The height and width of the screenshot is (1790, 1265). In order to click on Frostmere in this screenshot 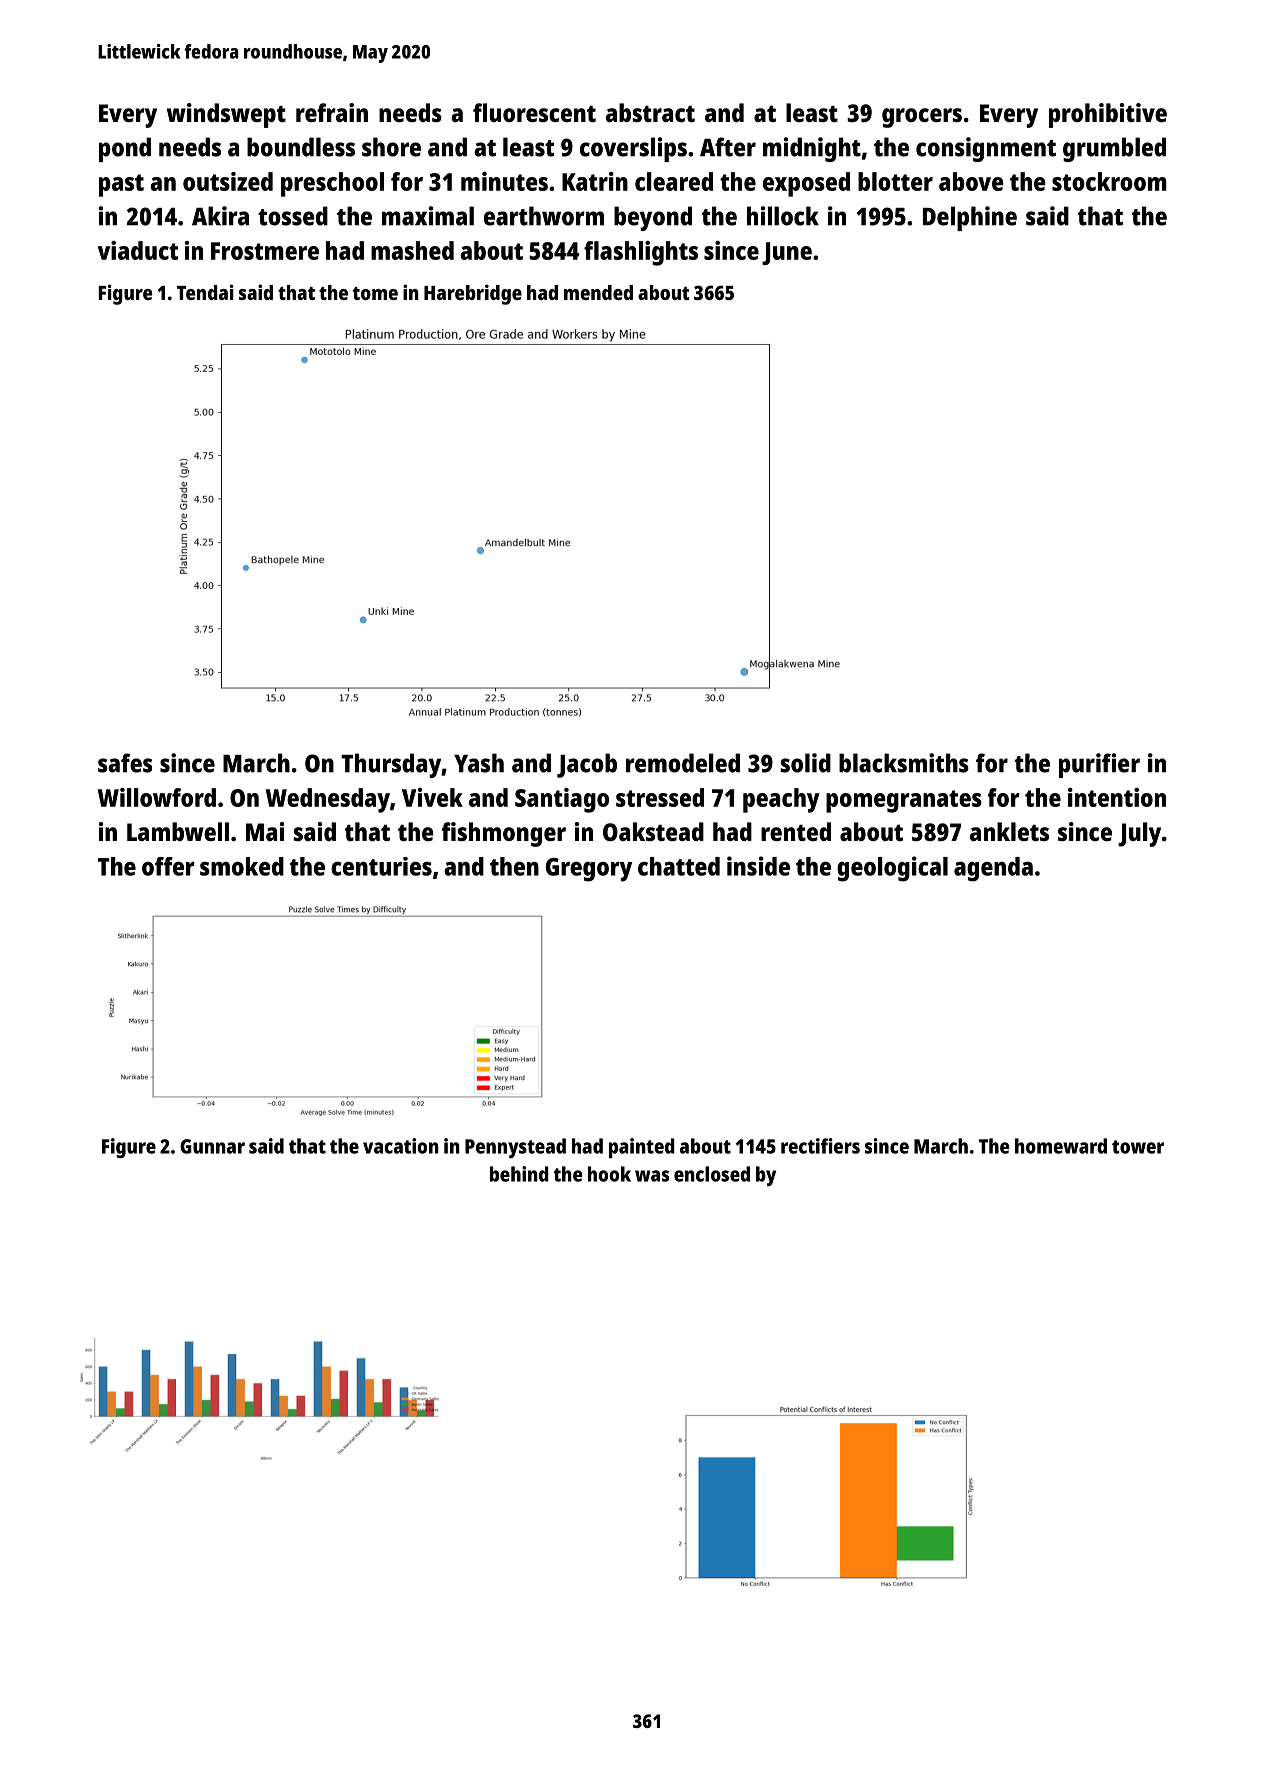, I will do `click(265, 251)`.
